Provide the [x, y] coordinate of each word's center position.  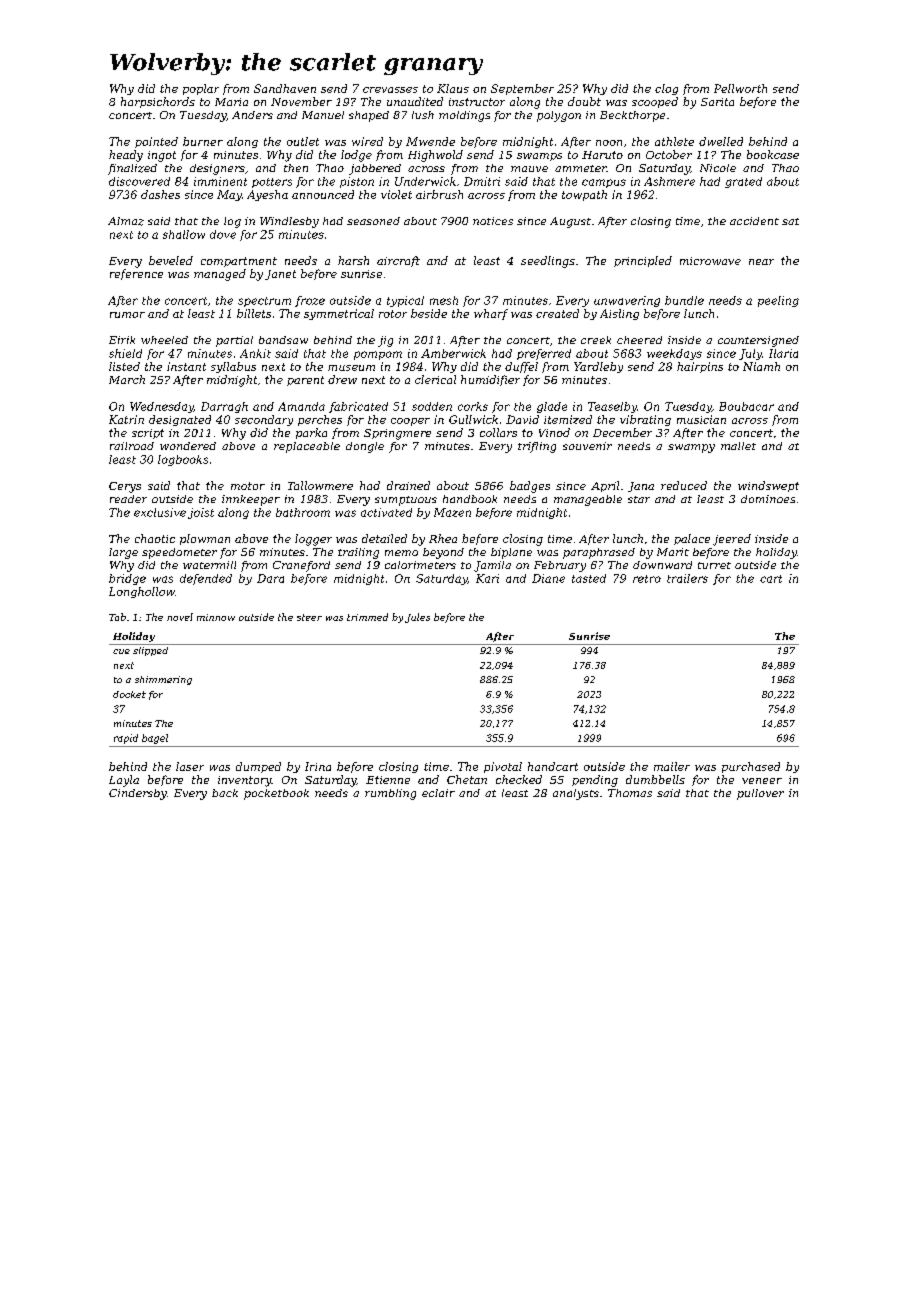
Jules [417, 618]
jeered [732, 540]
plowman [205, 539]
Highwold [435, 156]
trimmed [367, 617]
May [229, 195]
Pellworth [740, 88]
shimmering [163, 680]
